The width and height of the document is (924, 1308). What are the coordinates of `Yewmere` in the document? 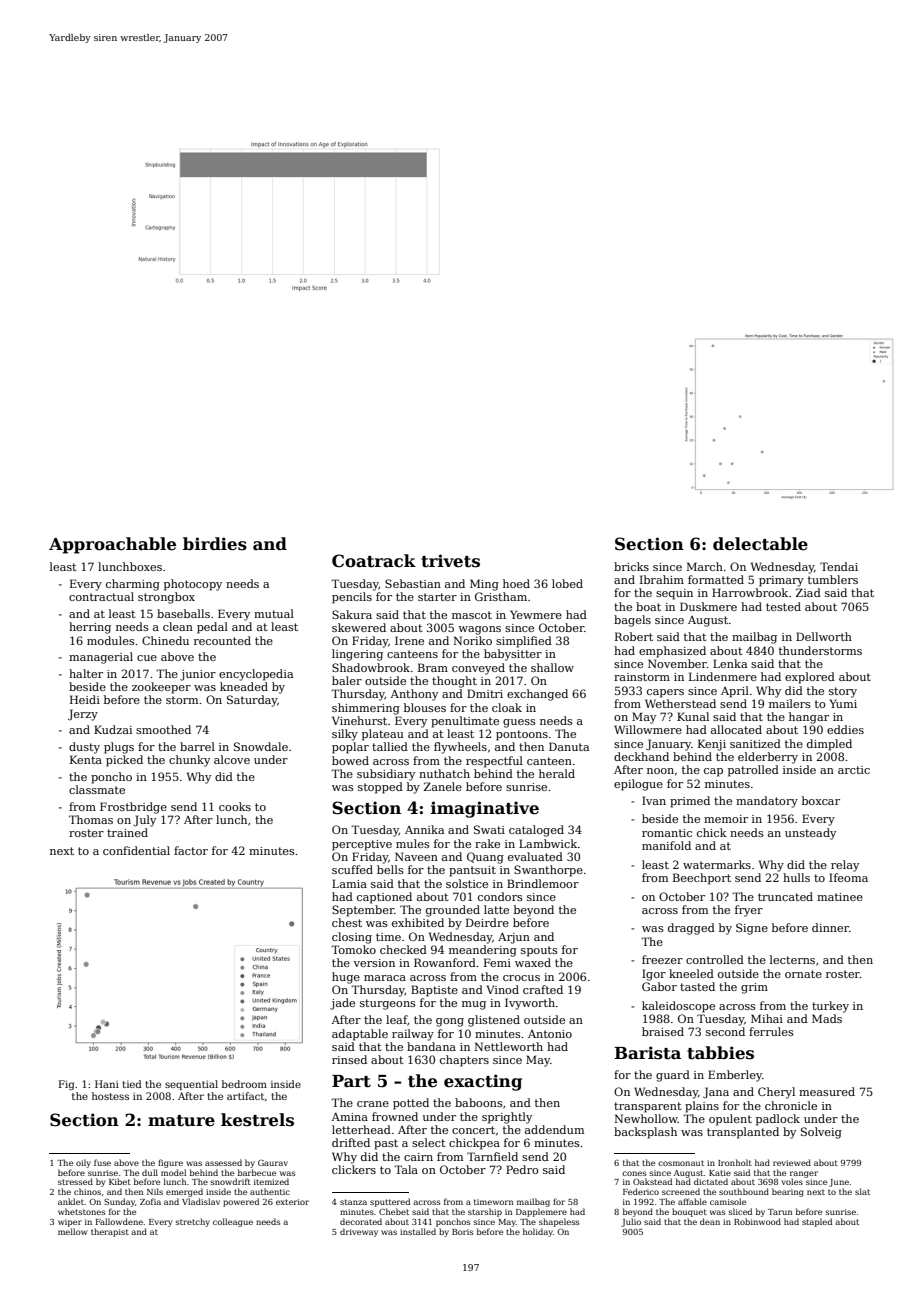 It's located at (536, 614).
